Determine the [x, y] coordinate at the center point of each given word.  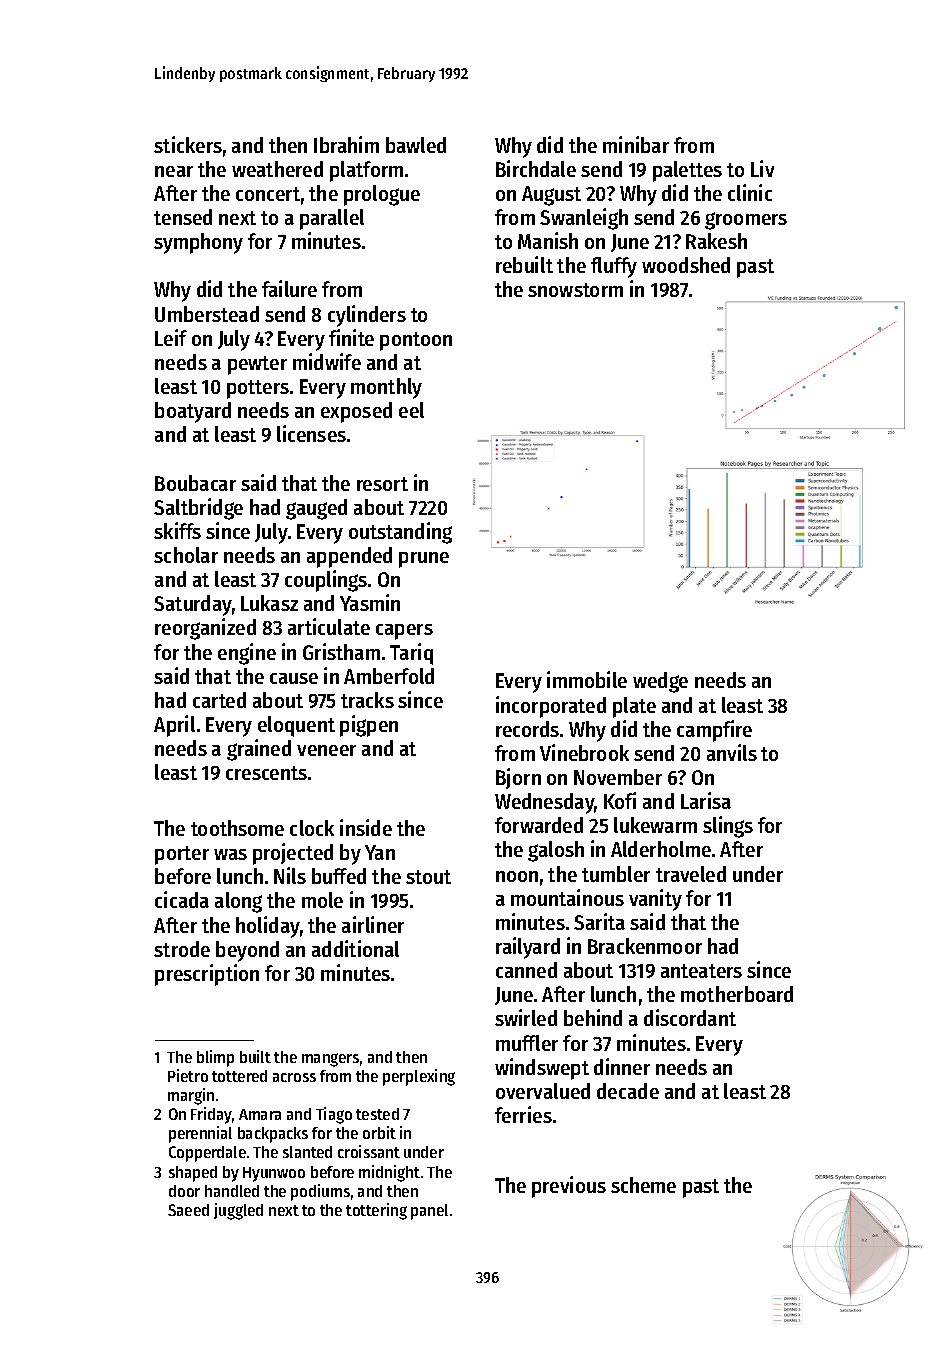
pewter [257, 365]
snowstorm [575, 290]
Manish [548, 240]
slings [728, 827]
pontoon [416, 341]
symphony [198, 243]
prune [424, 560]
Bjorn [518, 778]
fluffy [614, 267]
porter [182, 855]
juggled [238, 1211]
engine [247, 654]
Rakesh [716, 241]
